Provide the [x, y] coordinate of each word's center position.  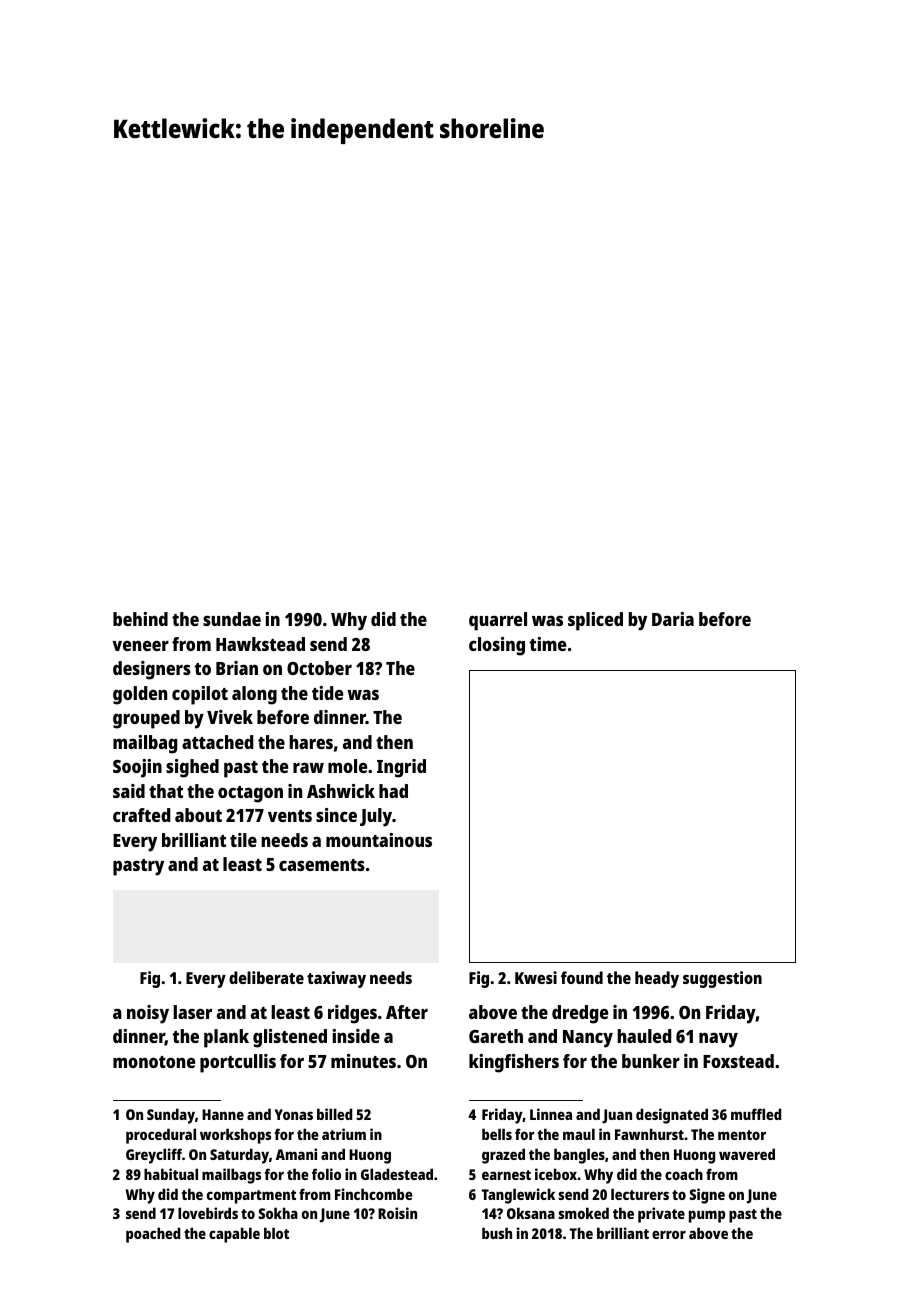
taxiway [336, 979]
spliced [595, 621]
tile [243, 840]
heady [657, 979]
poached [153, 1235]
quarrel [498, 621]
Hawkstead [260, 644]
